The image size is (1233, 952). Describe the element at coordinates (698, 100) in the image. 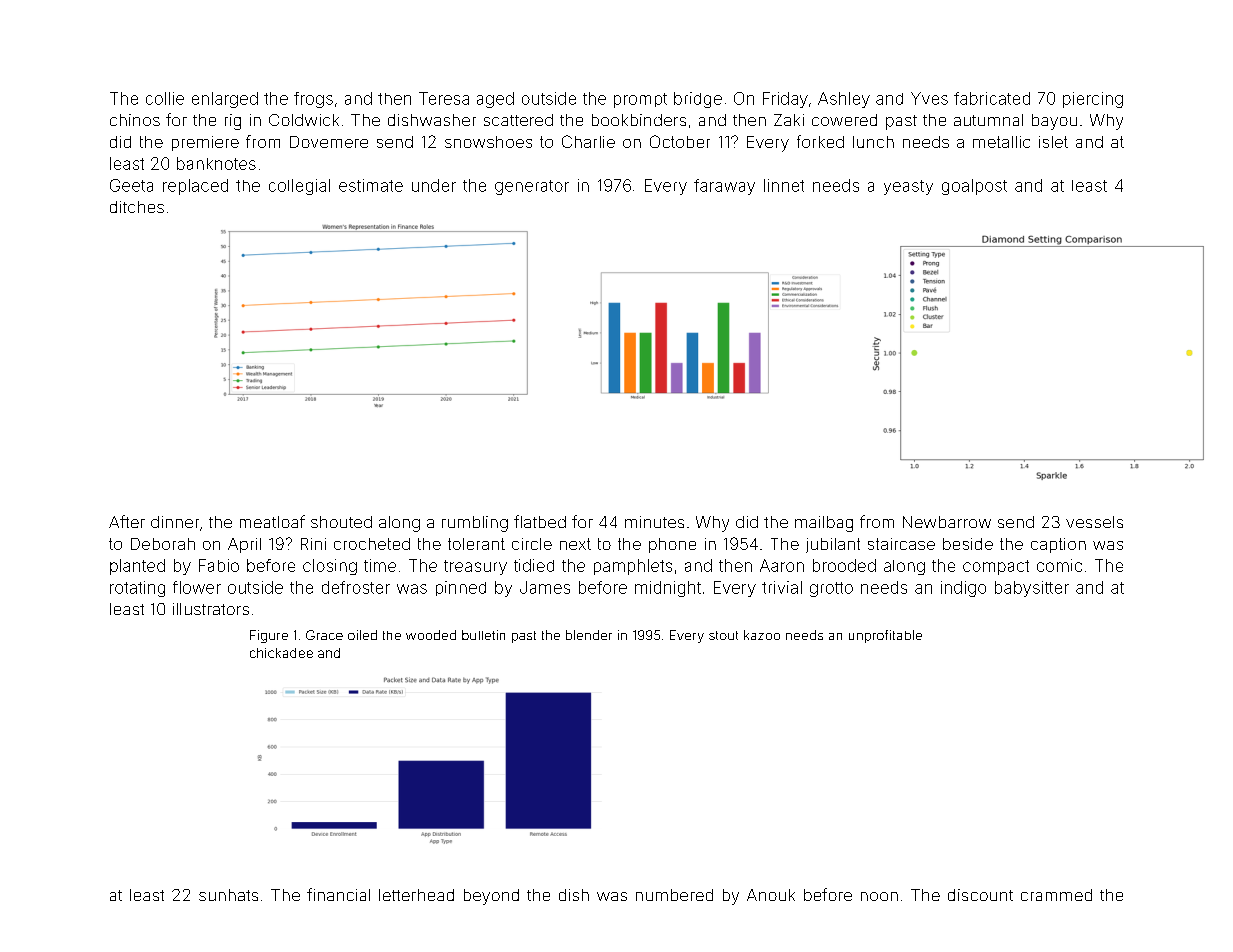

I see `bridge` at that location.
